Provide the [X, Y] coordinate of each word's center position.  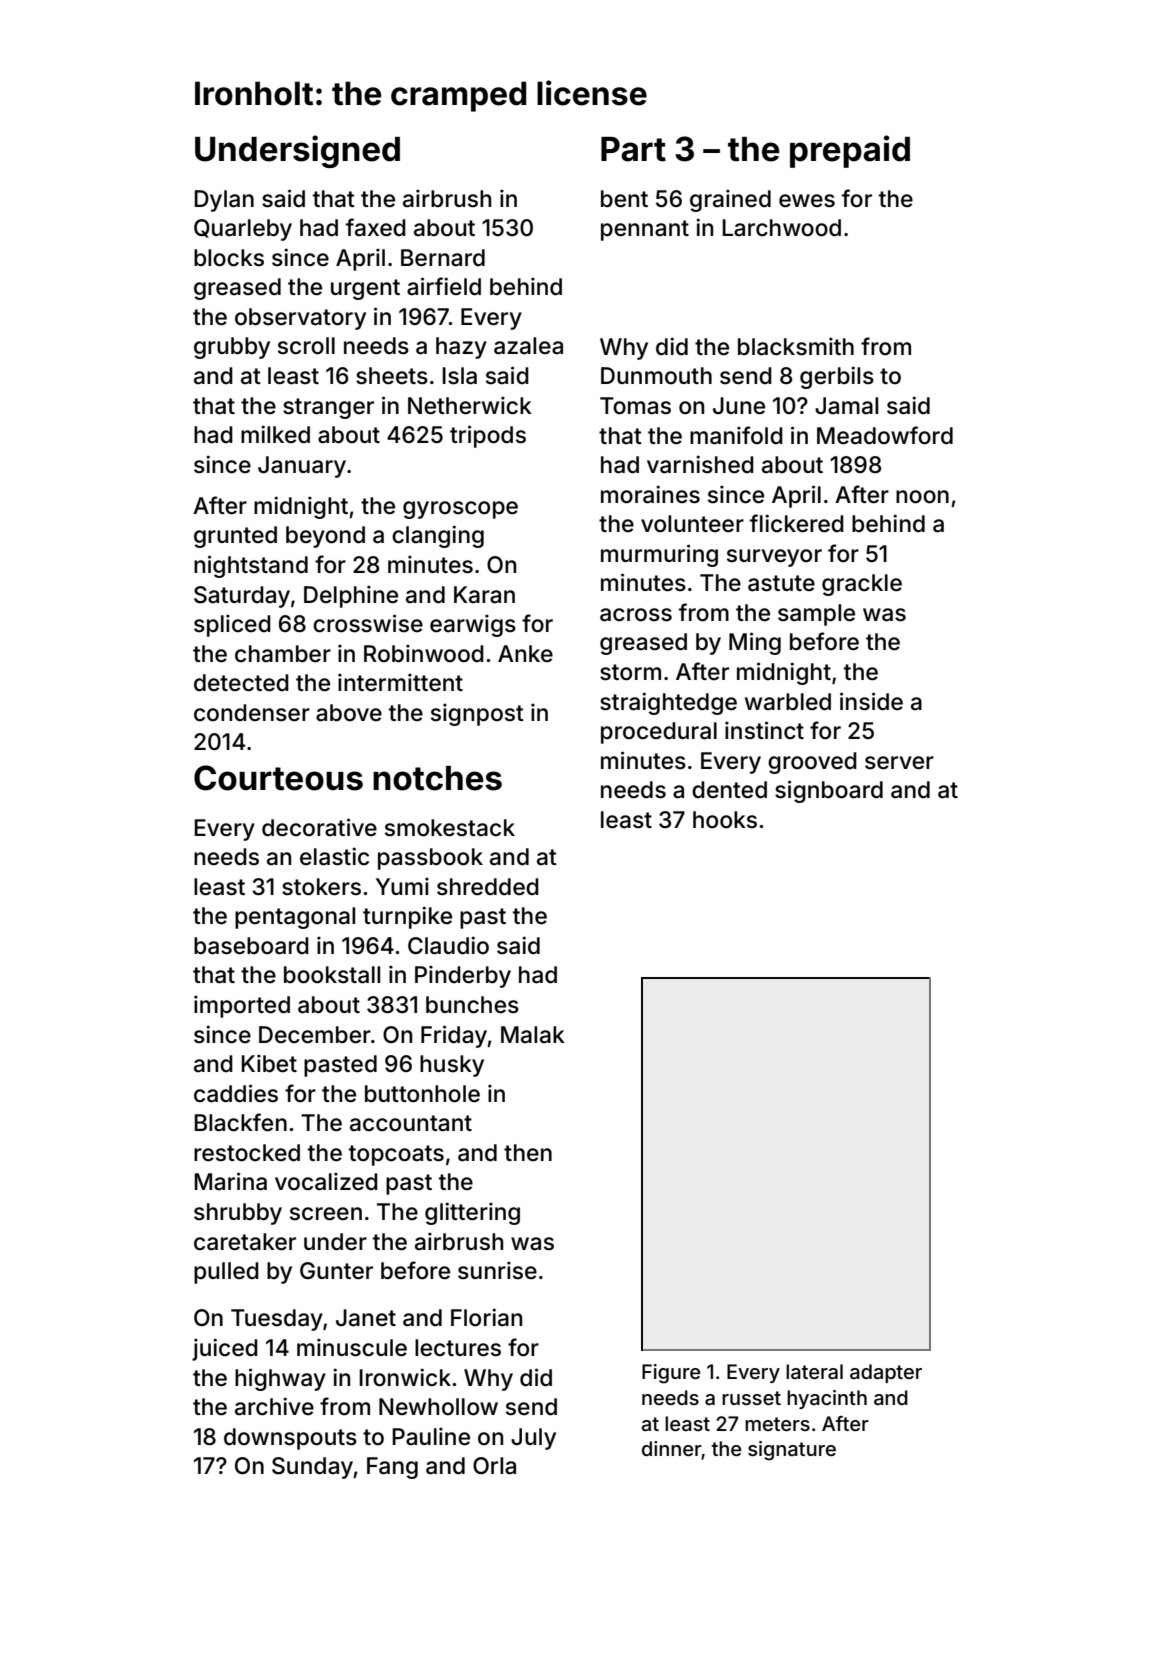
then [528, 1152]
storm [630, 672]
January [302, 467]
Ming [755, 643]
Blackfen [240, 1122]
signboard [829, 791]
